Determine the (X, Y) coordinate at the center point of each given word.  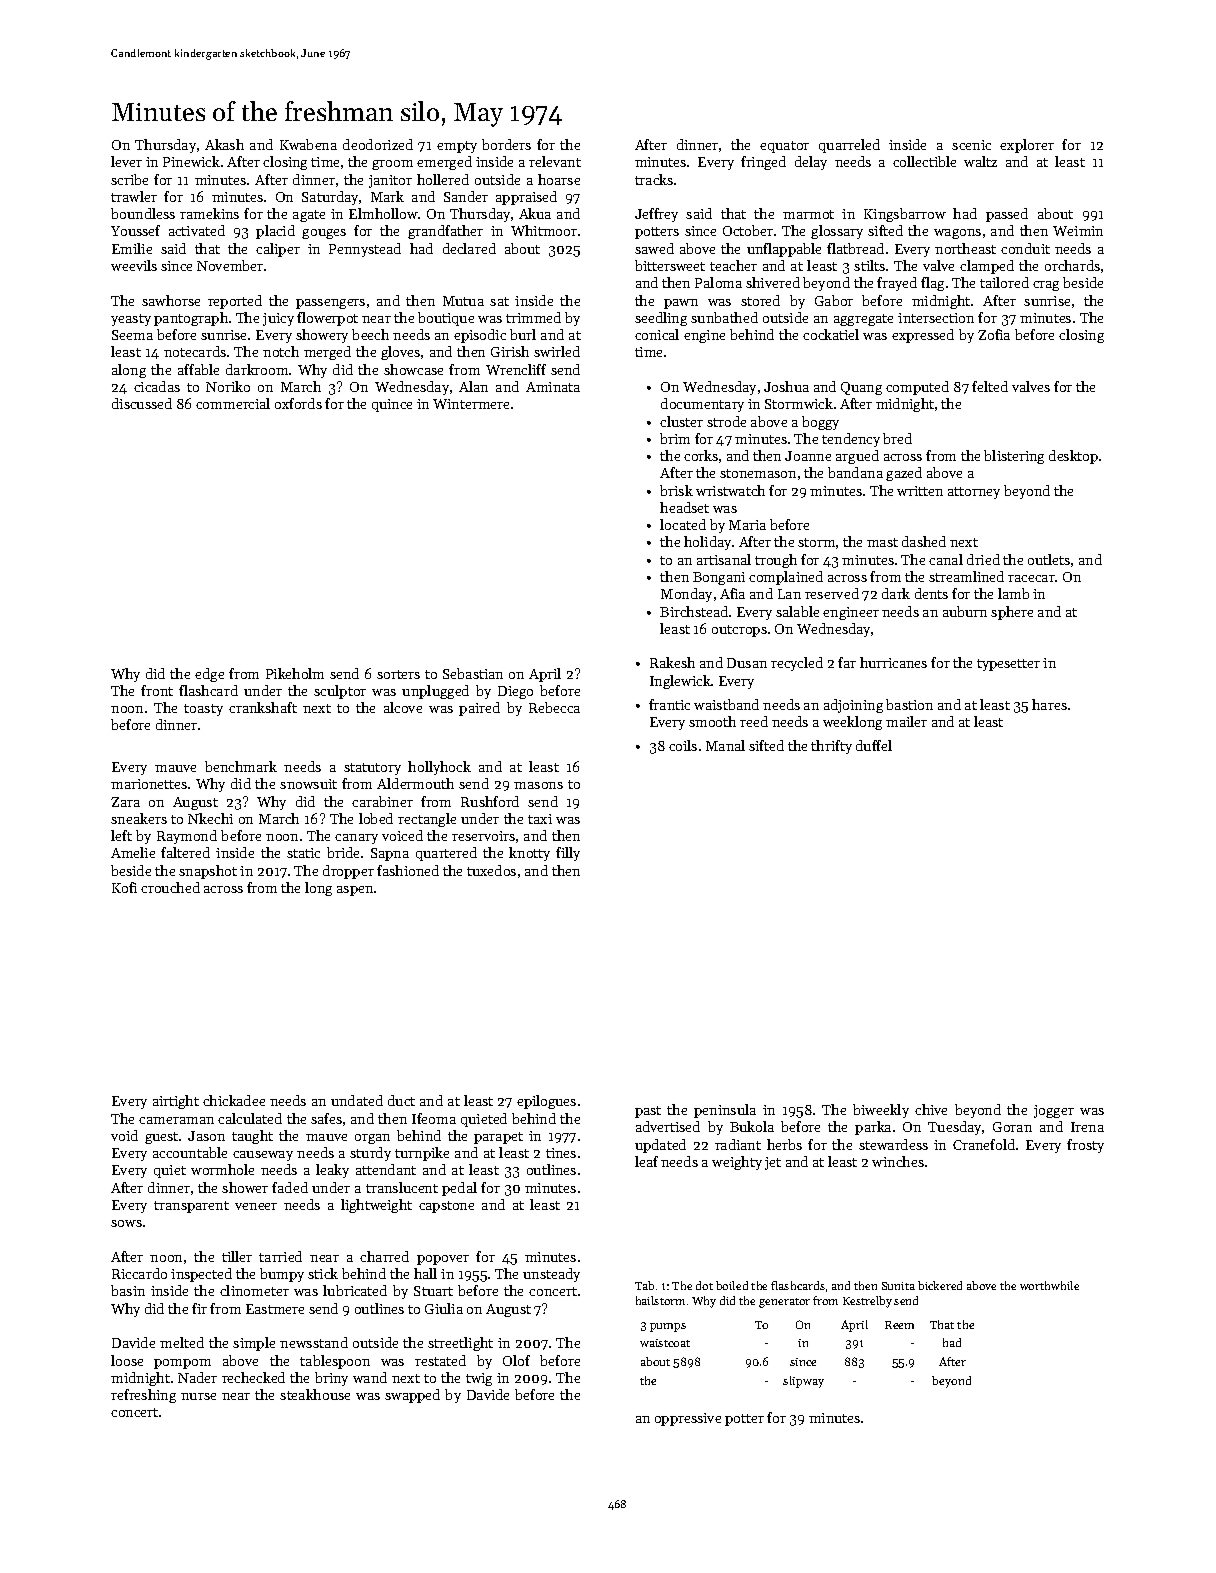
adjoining (853, 706)
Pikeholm (295, 673)
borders (506, 144)
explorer (1027, 146)
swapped (412, 1396)
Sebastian (473, 673)
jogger (1054, 1111)
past (648, 1112)
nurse (198, 1396)
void (124, 1135)
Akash (224, 144)
